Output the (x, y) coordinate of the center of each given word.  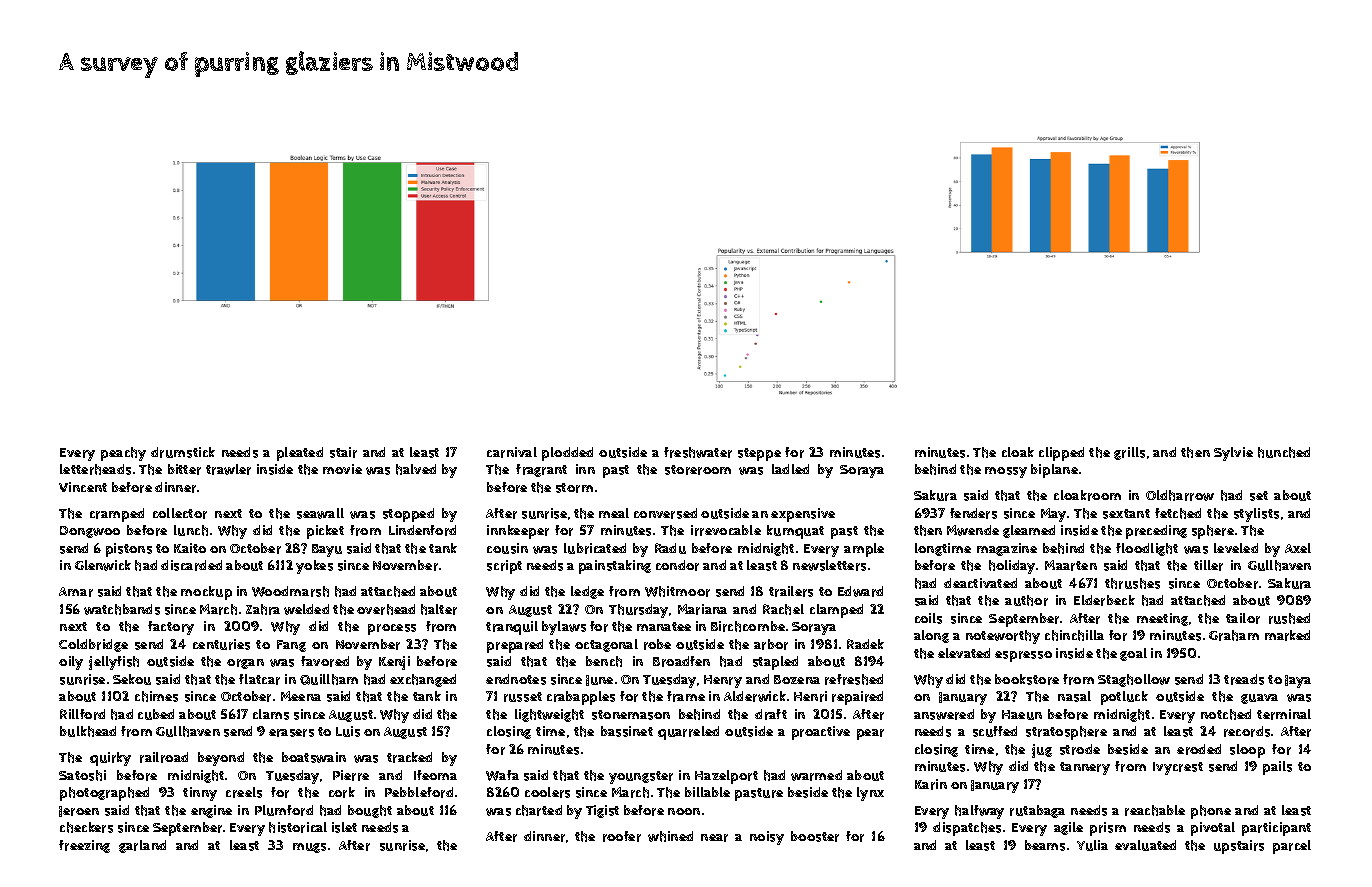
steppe (759, 454)
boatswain (314, 757)
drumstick (183, 452)
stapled (775, 663)
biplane (1054, 471)
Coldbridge (93, 645)
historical (298, 827)
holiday (1012, 567)
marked (1287, 635)
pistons (129, 550)
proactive (821, 733)
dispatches (967, 829)
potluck (1124, 698)
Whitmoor (677, 591)
